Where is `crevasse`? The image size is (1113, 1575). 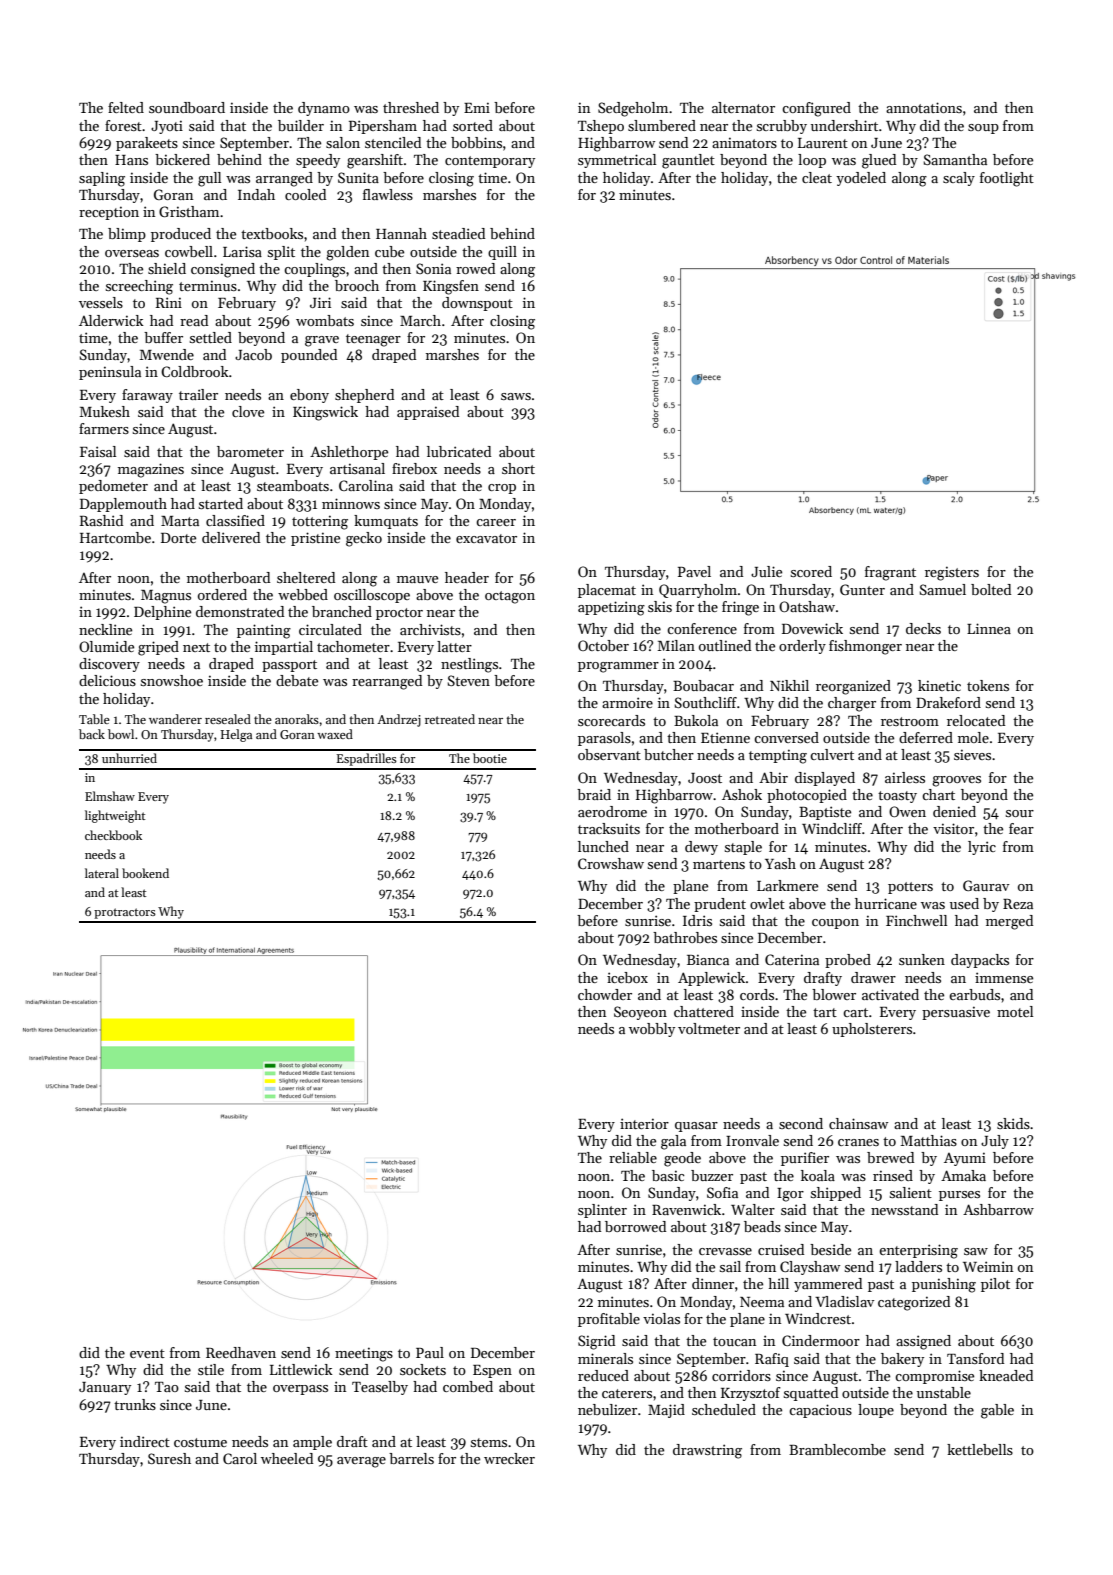
crevasse is located at coordinates (725, 1251).
